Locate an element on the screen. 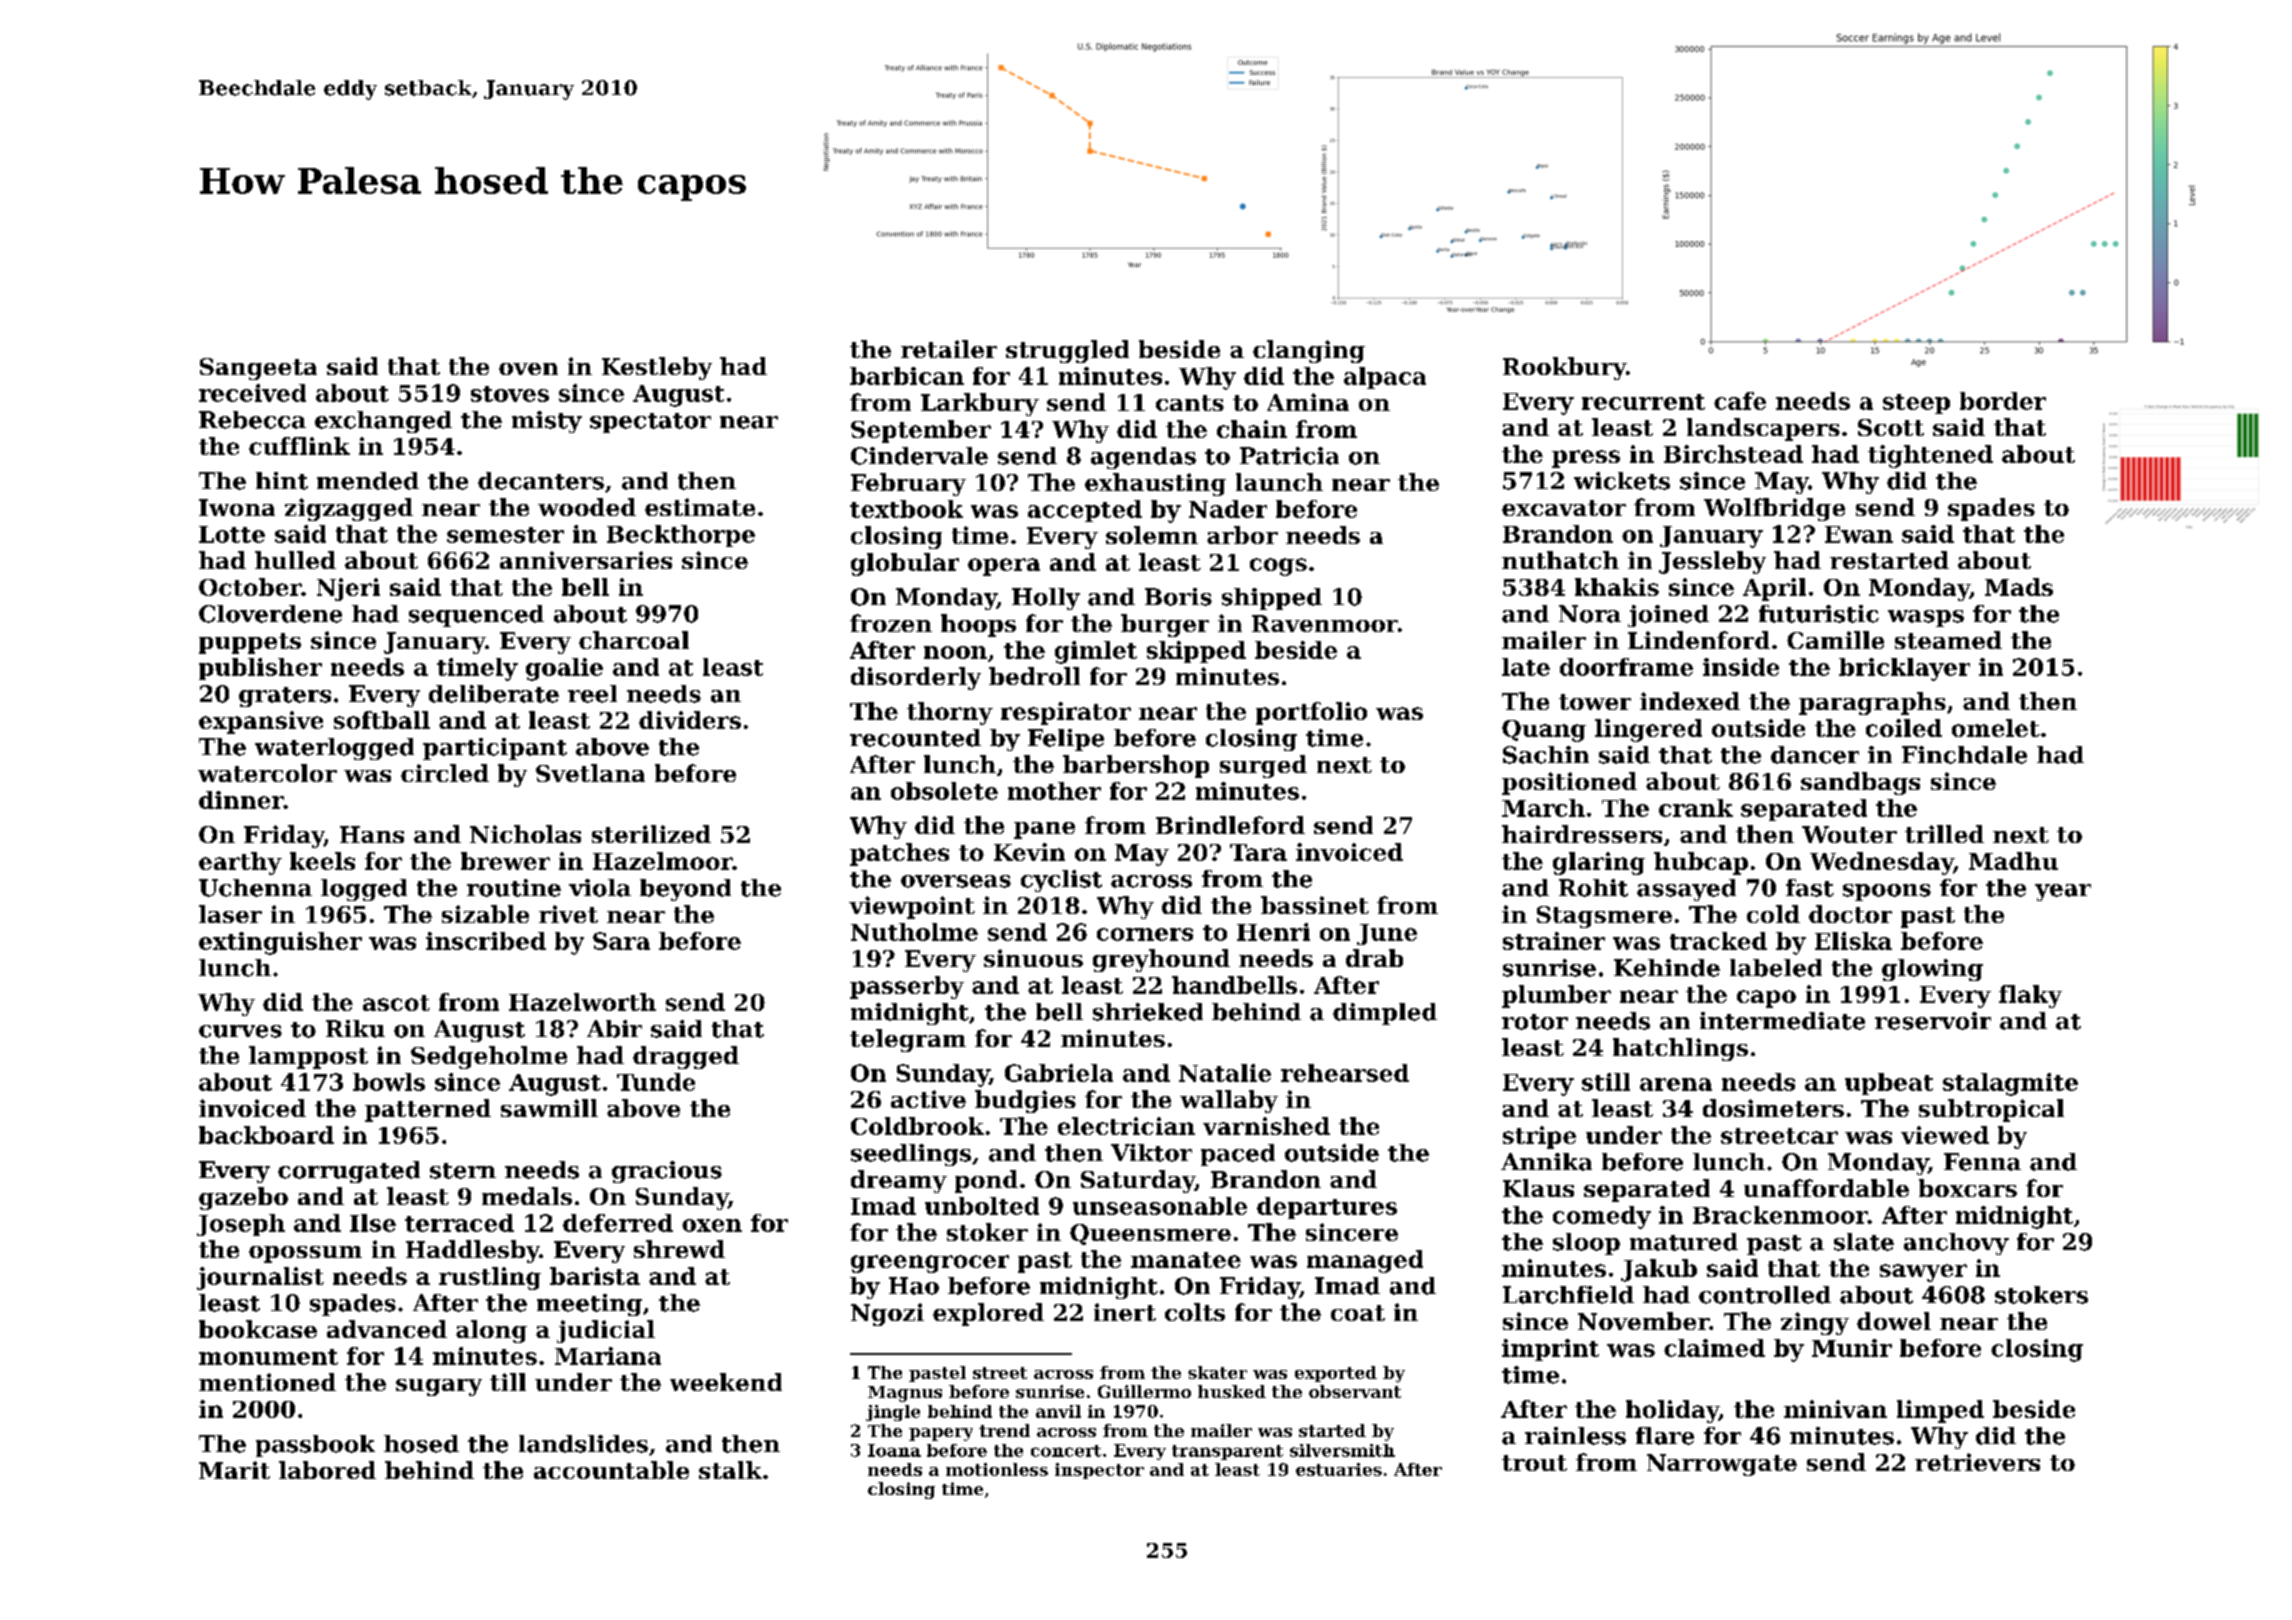  drab is located at coordinates (1374, 958).
